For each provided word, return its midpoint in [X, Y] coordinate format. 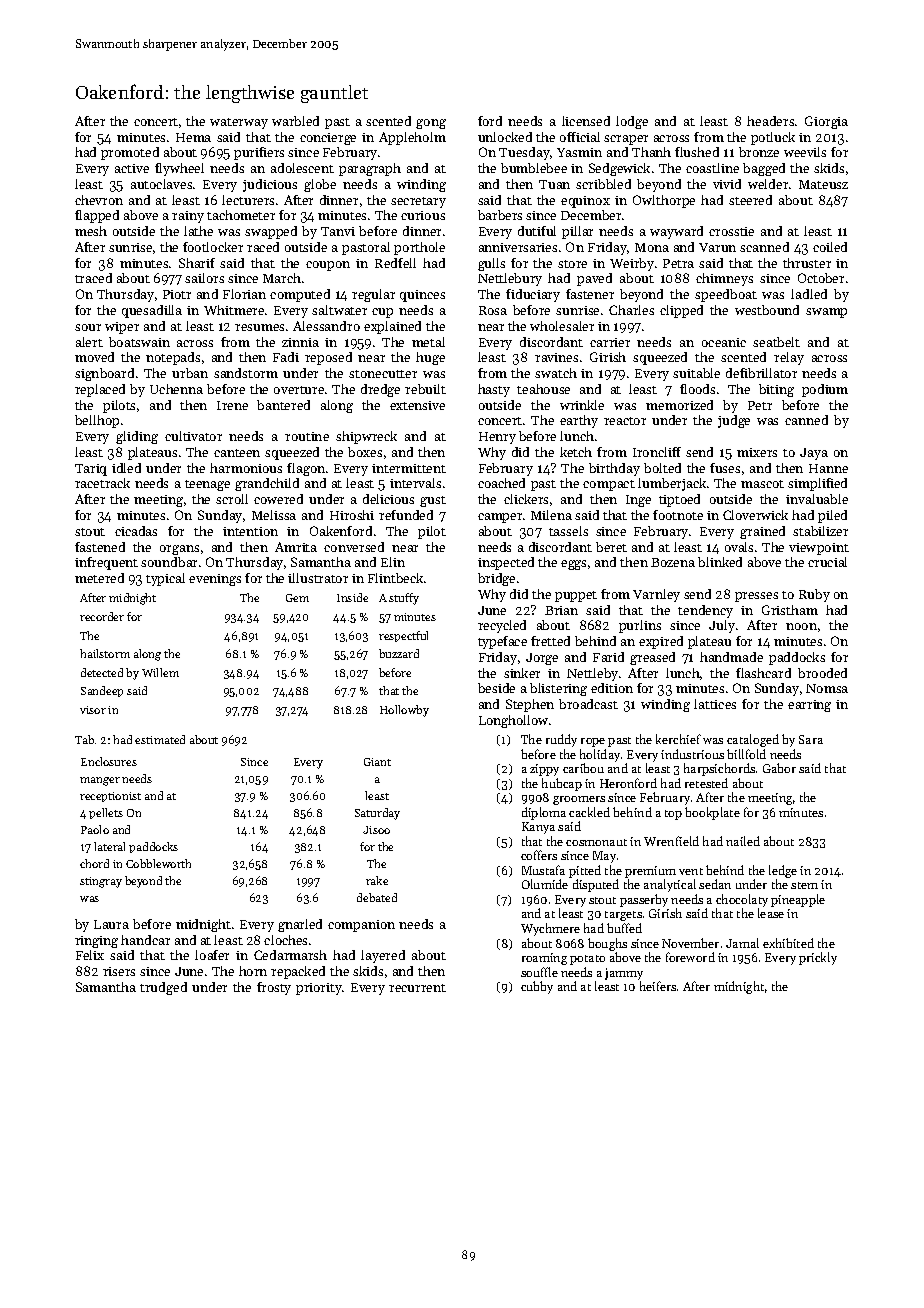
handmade [731, 657]
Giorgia [826, 122]
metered [99, 578]
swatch [556, 373]
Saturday [377, 814]
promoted [130, 153]
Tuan [554, 184]
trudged [163, 988]
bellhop [97, 421]
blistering [558, 689]
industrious [692, 754]
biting [776, 390]
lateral [109, 846]
